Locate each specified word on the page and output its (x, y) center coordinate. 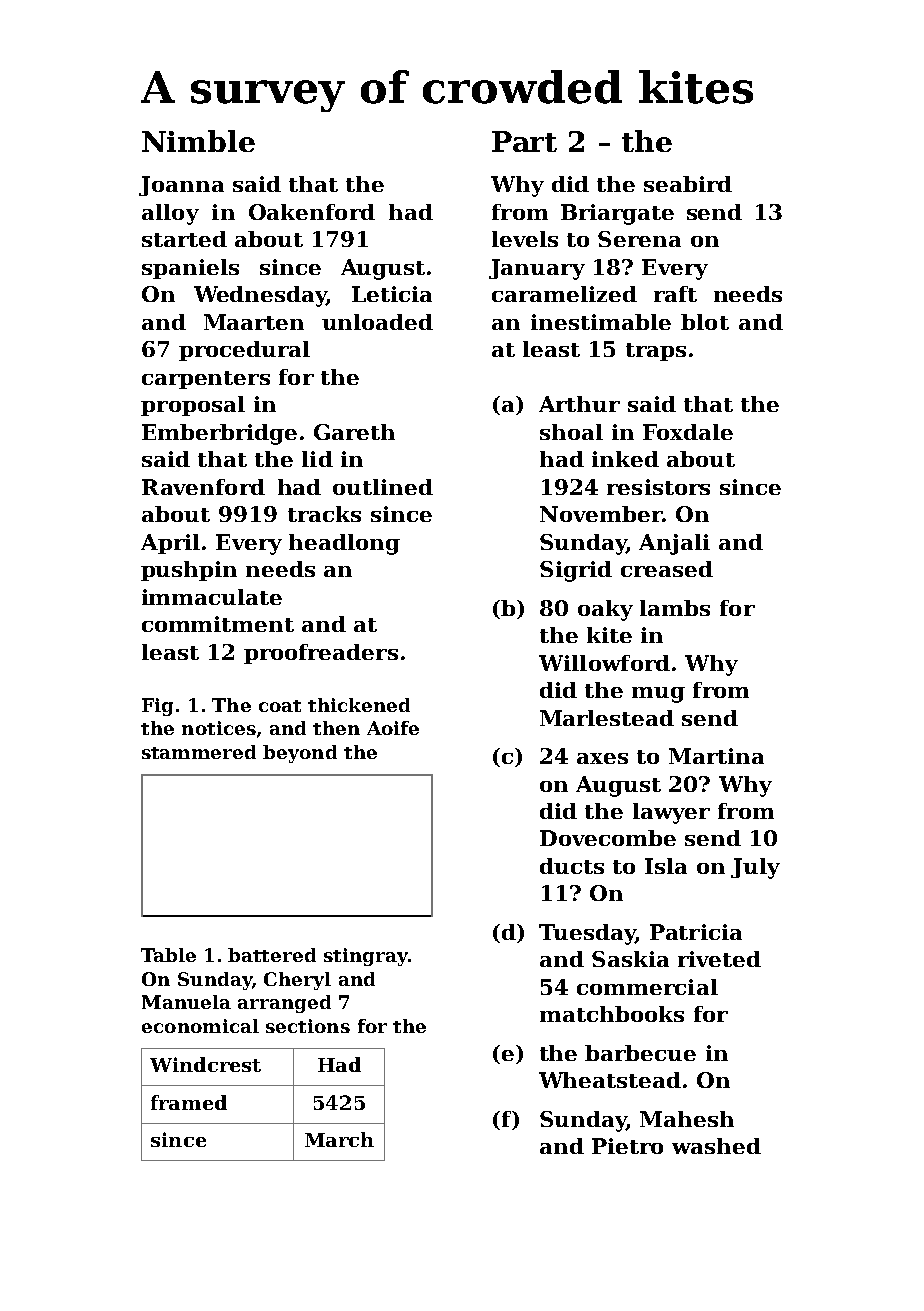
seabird (688, 184)
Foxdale (688, 432)
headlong (344, 544)
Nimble (198, 141)
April (170, 544)
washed (716, 1146)
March (339, 1139)
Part (524, 141)
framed (189, 1102)
